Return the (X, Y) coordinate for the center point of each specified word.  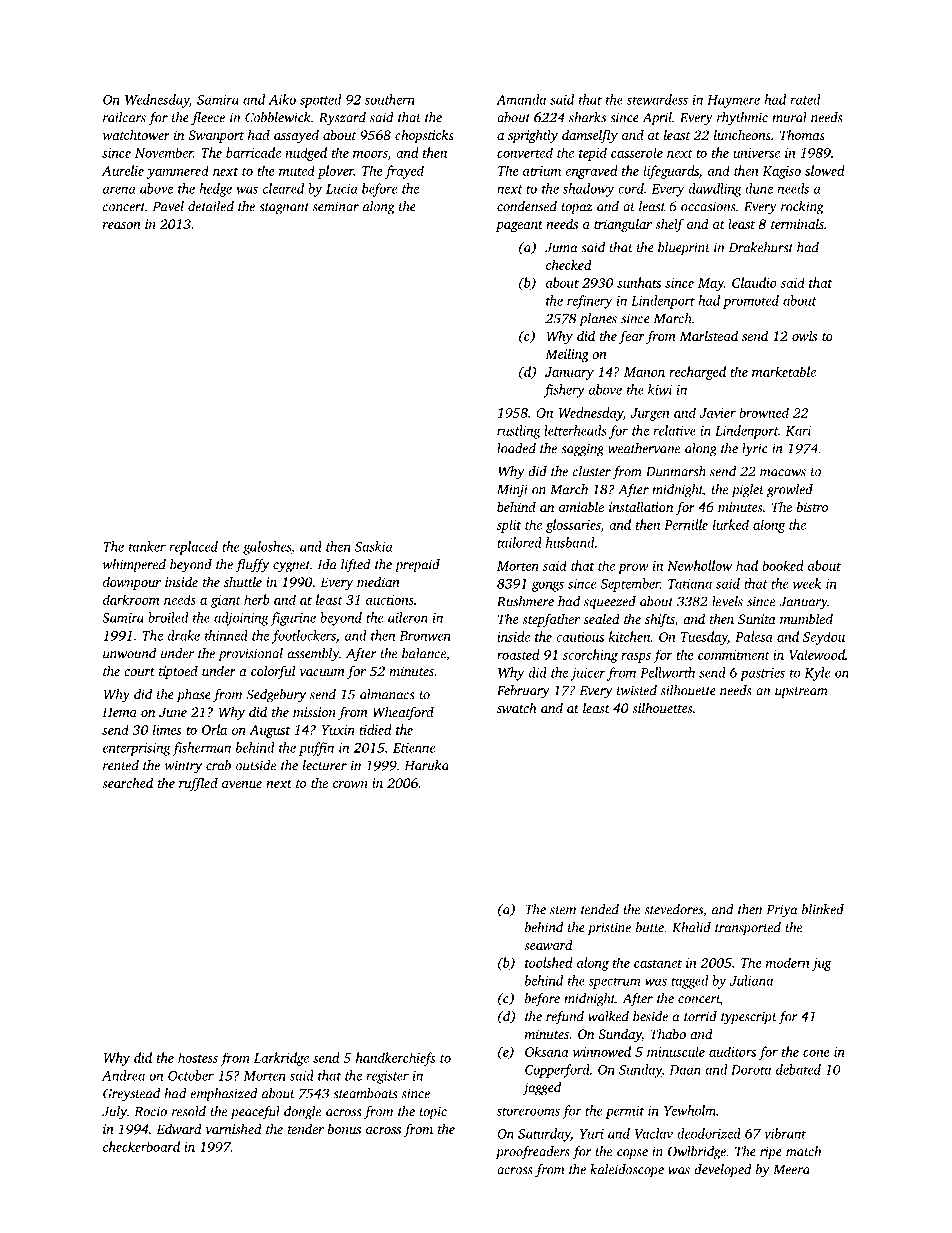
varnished (234, 1128)
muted (297, 170)
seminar (336, 206)
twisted (637, 690)
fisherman (201, 749)
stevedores (674, 909)
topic (433, 1113)
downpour (132, 583)
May (711, 284)
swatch (517, 707)
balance (424, 653)
